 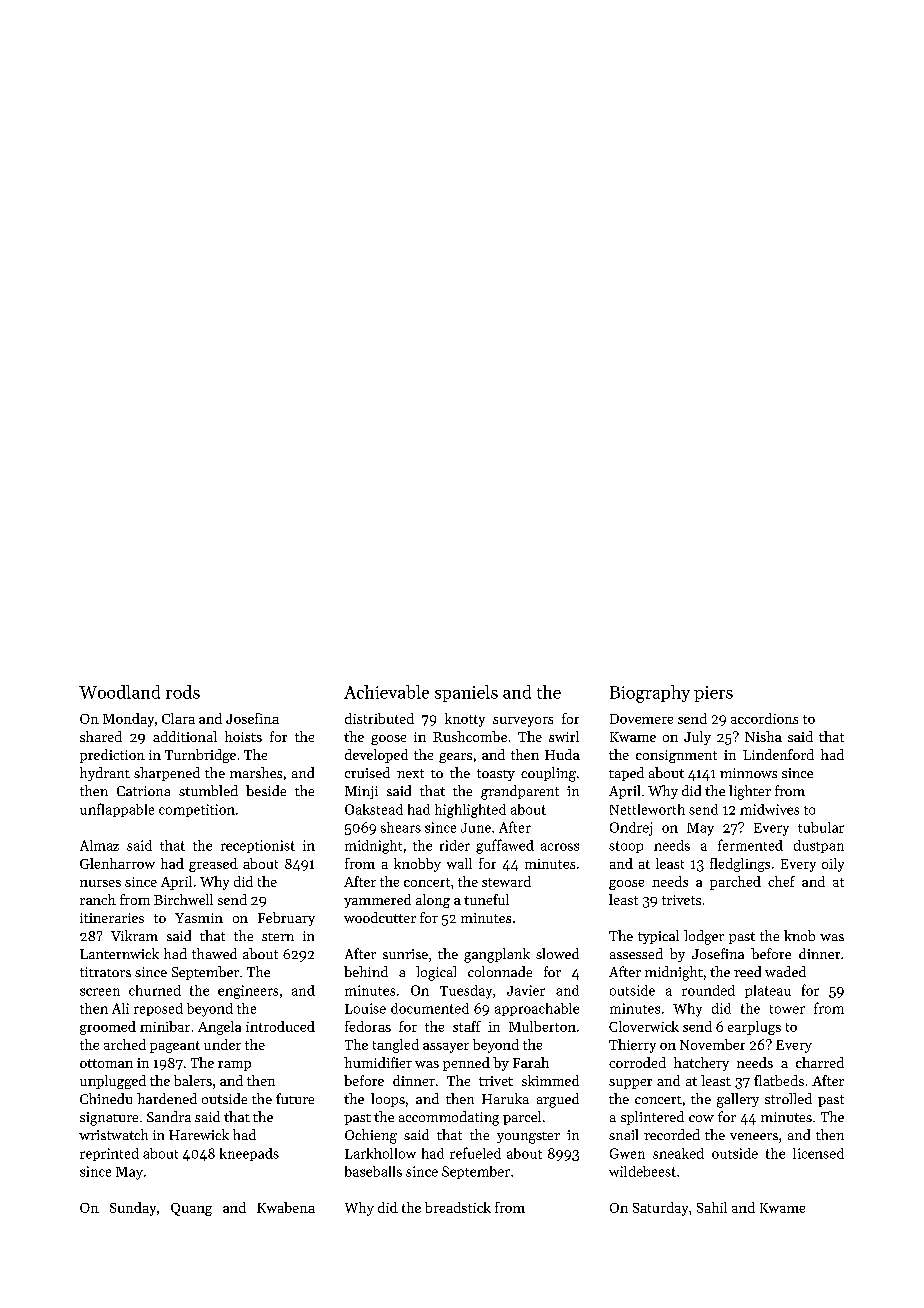 I want to click on ottoman, so click(x=106, y=1063).
